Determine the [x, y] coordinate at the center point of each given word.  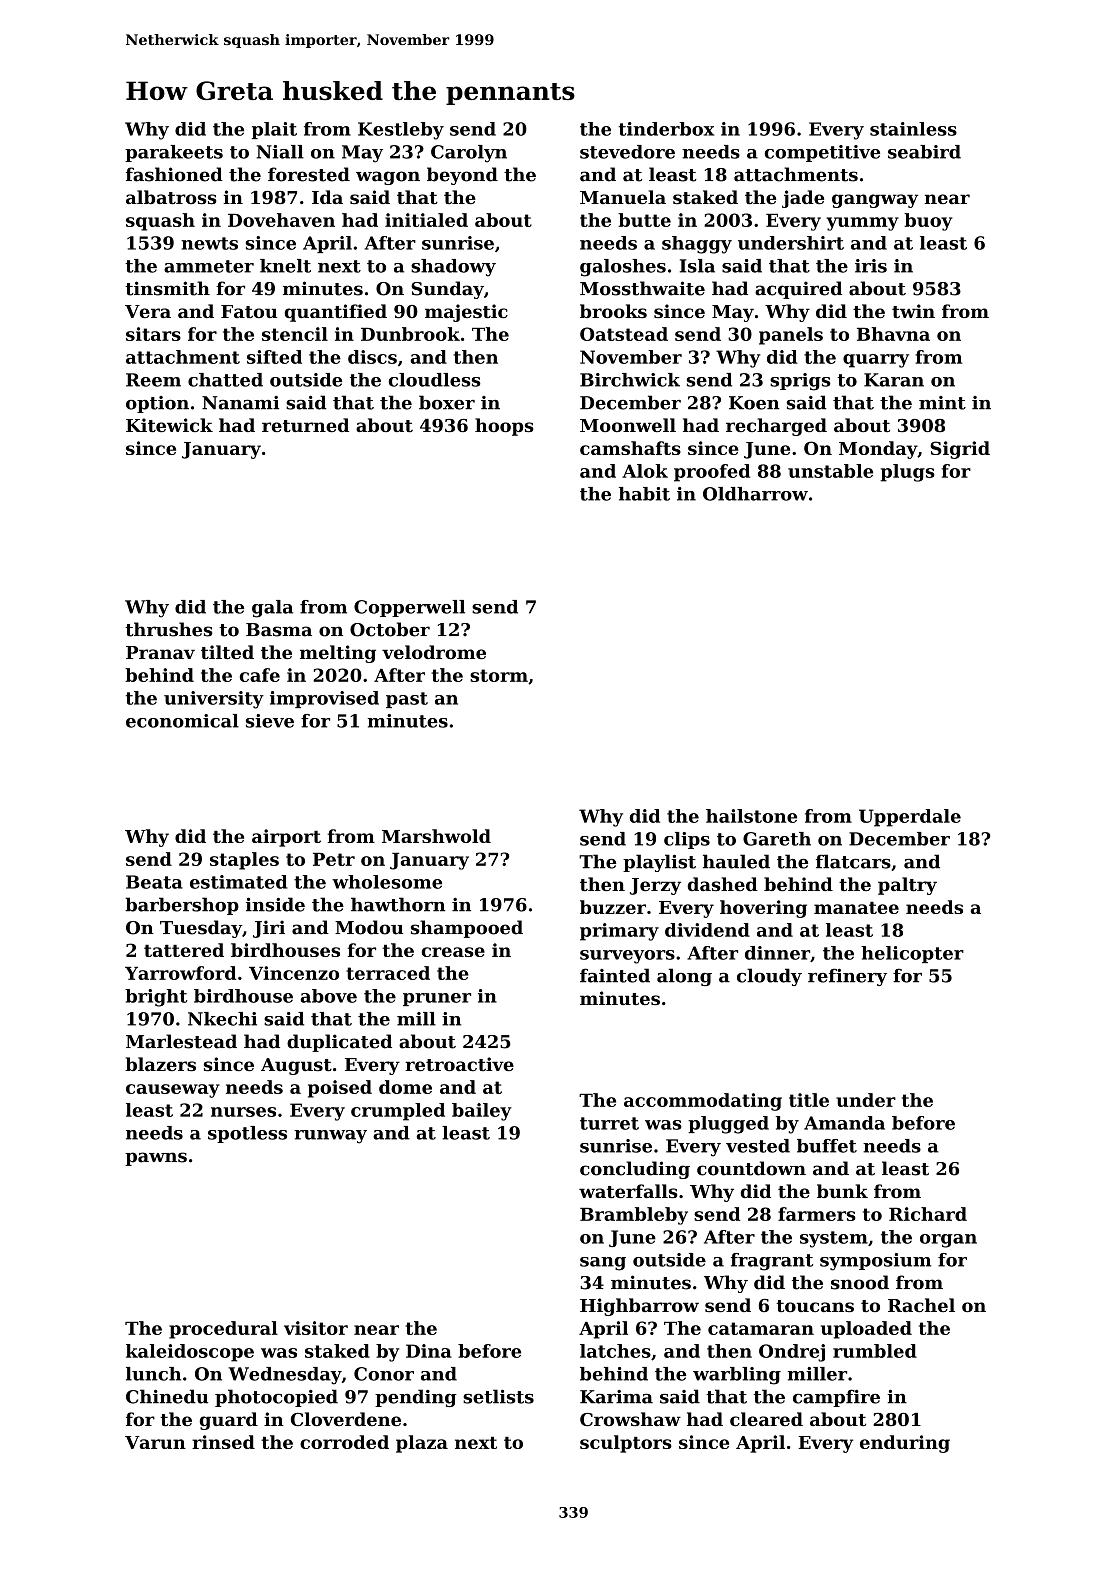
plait [274, 130]
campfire [836, 1398]
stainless [913, 129]
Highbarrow [639, 1307]
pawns [156, 1159]
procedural [223, 1330]
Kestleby [401, 131]
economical [182, 721]
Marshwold [436, 836]
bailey [482, 1112]
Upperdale [910, 818]
